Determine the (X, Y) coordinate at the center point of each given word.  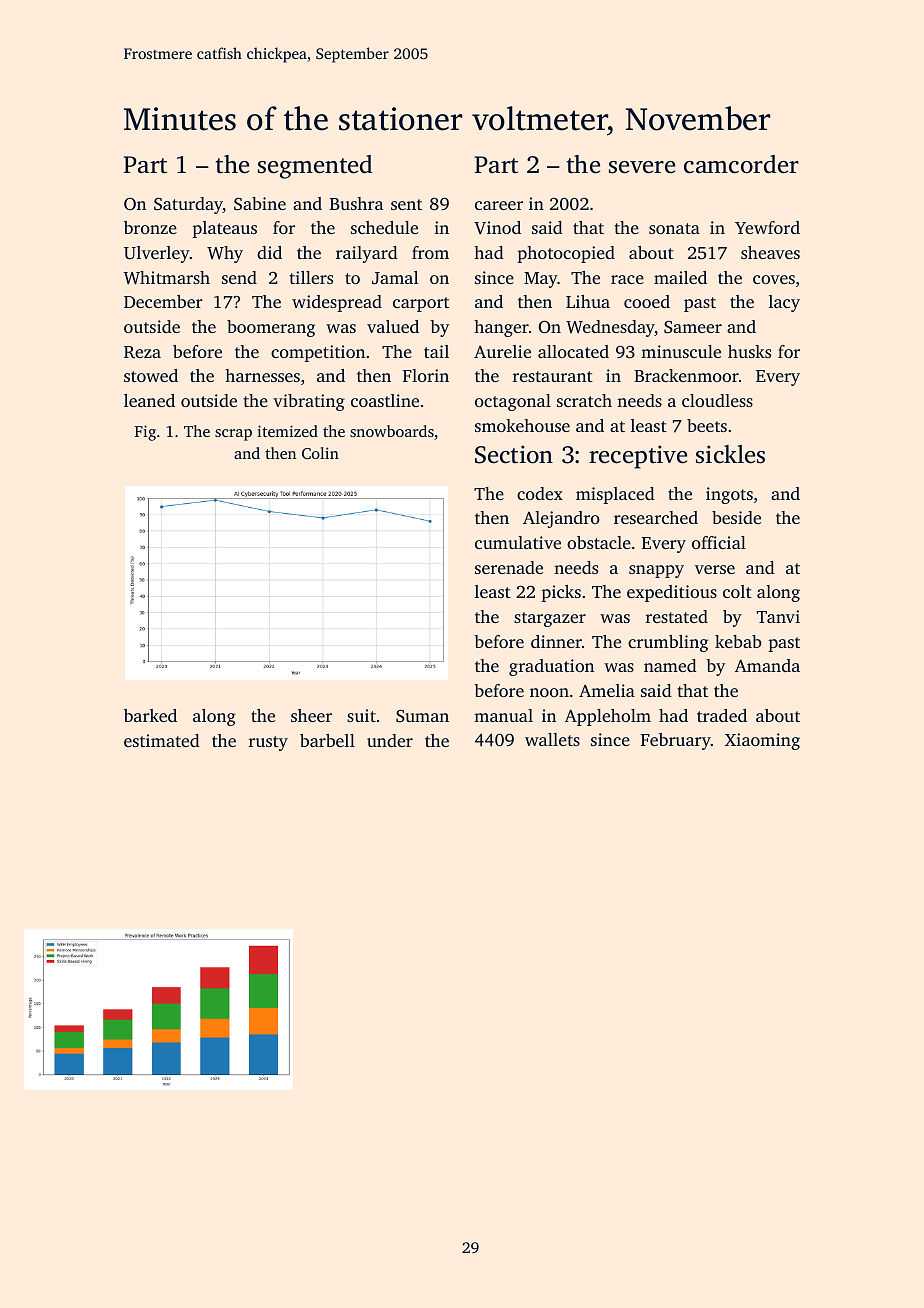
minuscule (681, 351)
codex (540, 493)
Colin (320, 453)
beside (736, 517)
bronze (150, 227)
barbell (327, 740)
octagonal (513, 402)
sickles (730, 454)
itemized (287, 431)
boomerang (271, 328)
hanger (501, 328)
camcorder (741, 164)
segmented (315, 167)
